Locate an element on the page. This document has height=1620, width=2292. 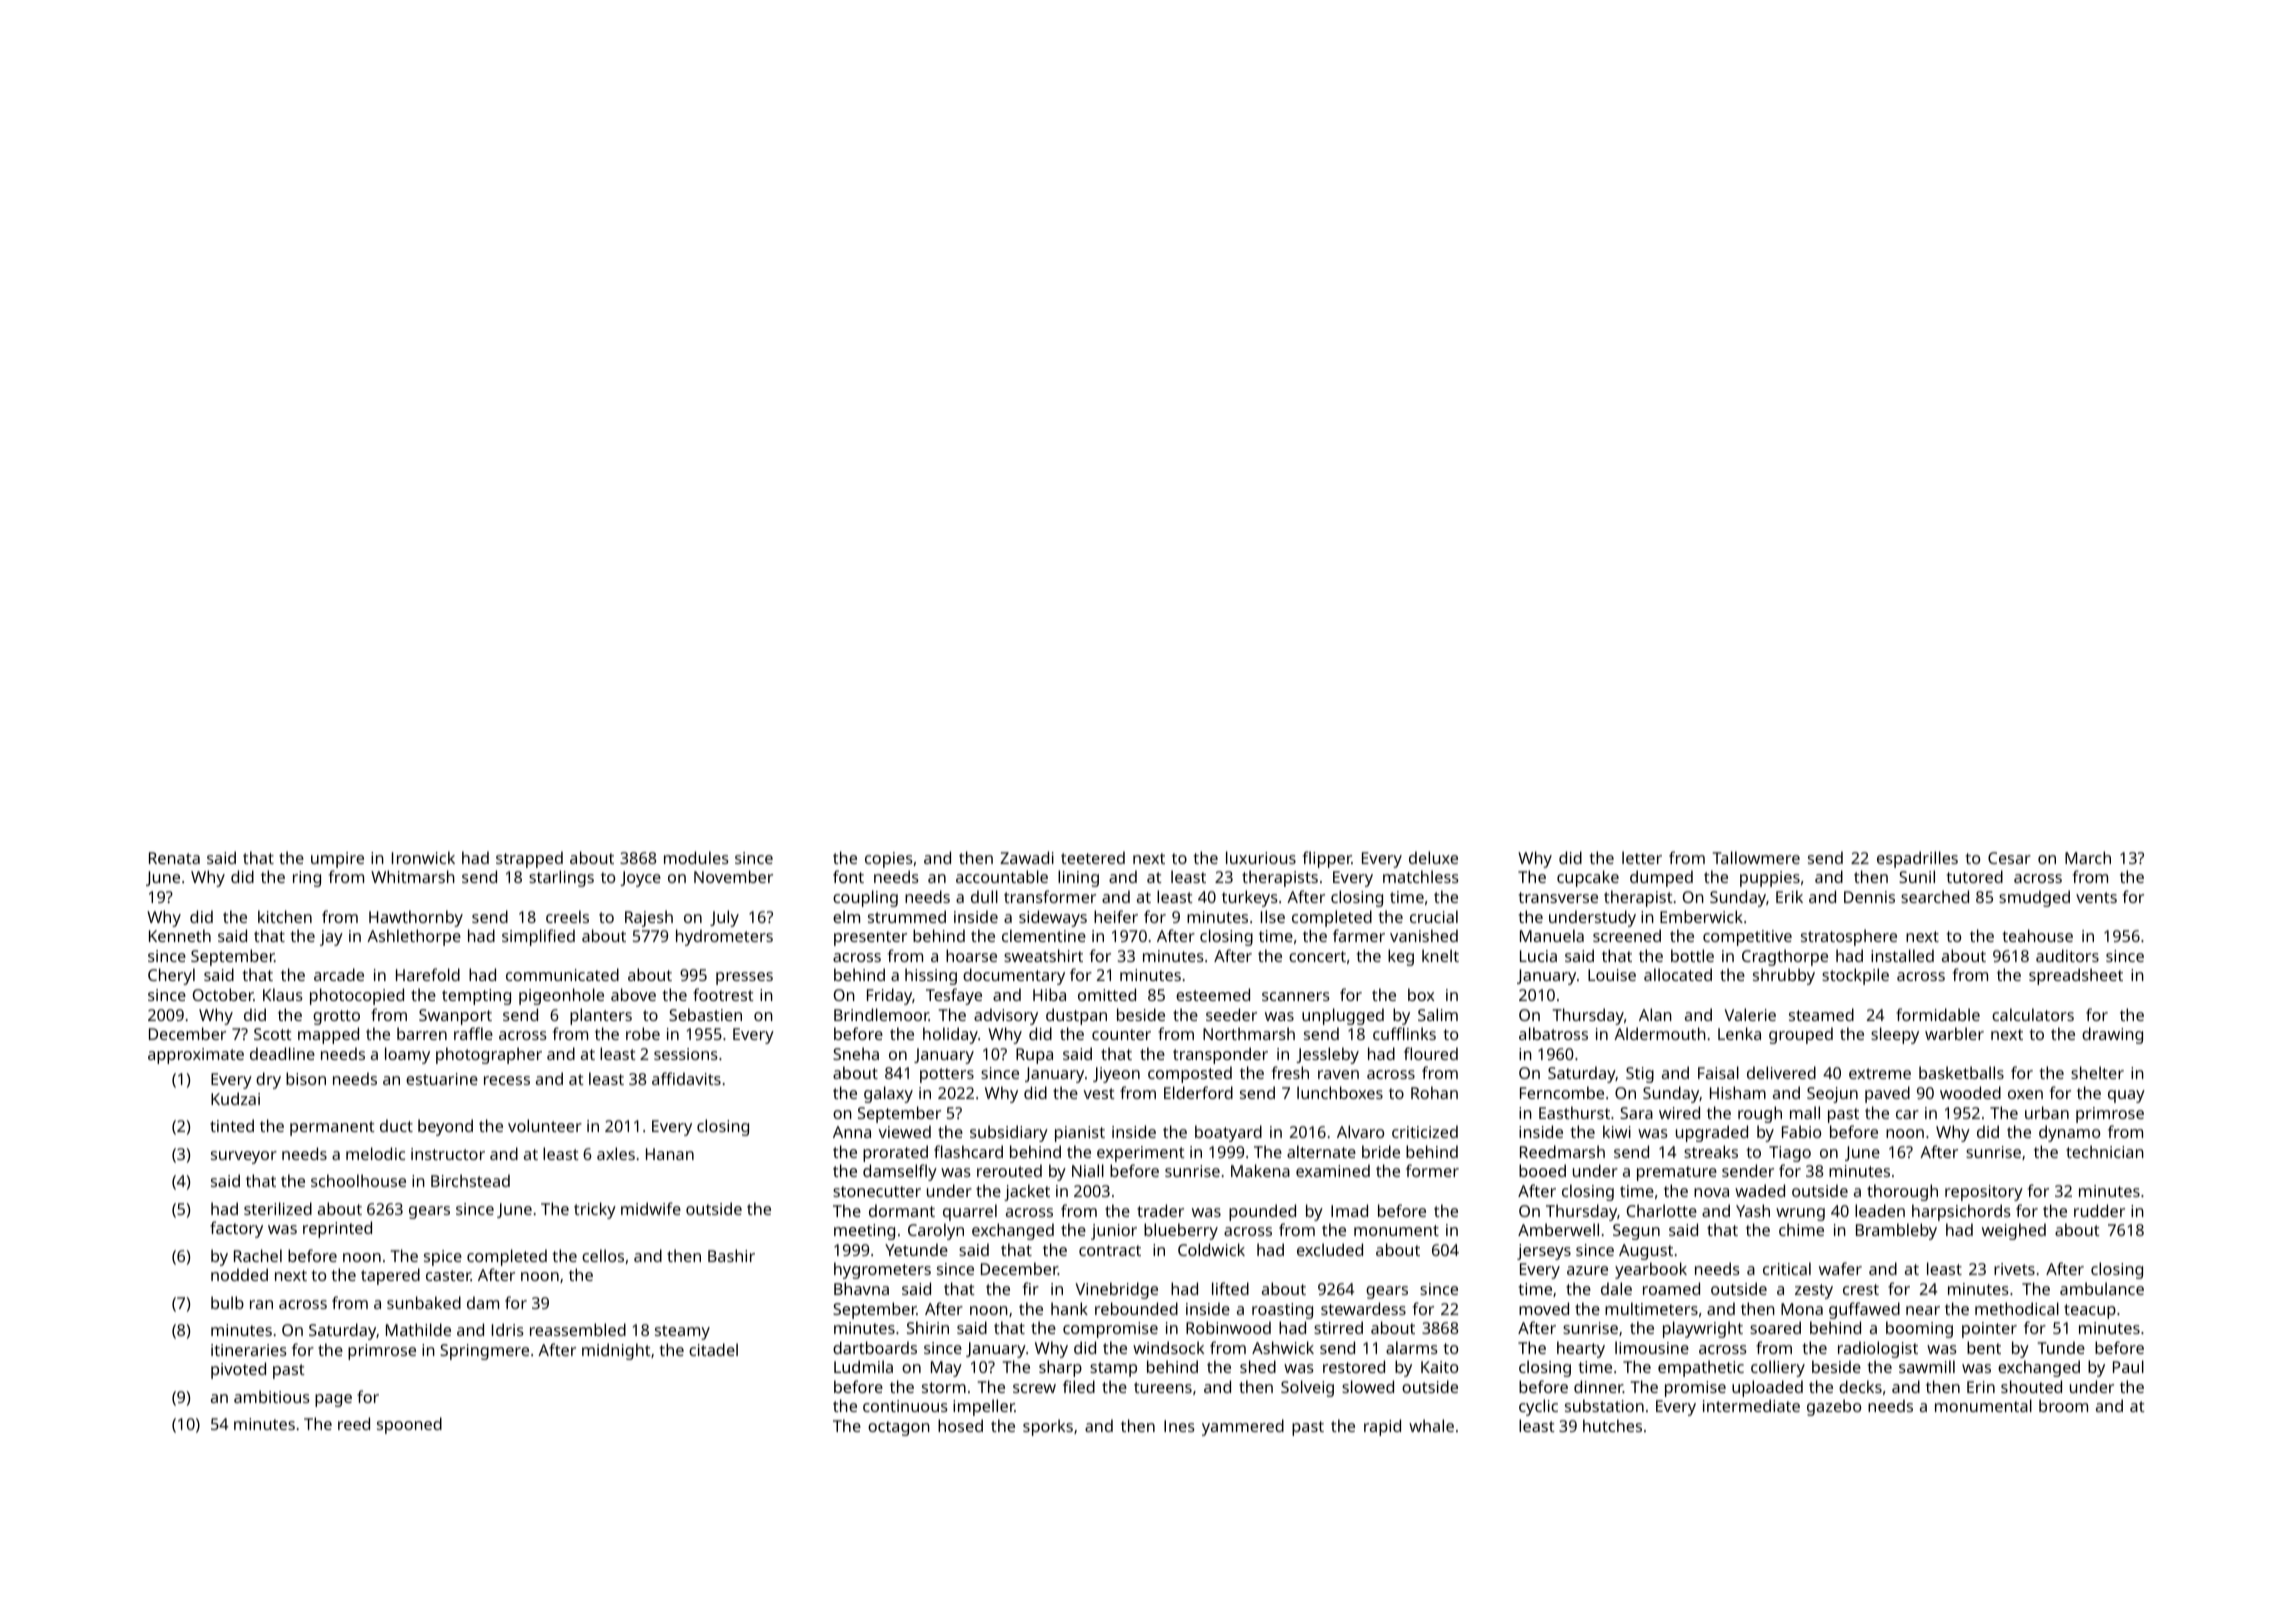
transverse is located at coordinates (1558, 897).
